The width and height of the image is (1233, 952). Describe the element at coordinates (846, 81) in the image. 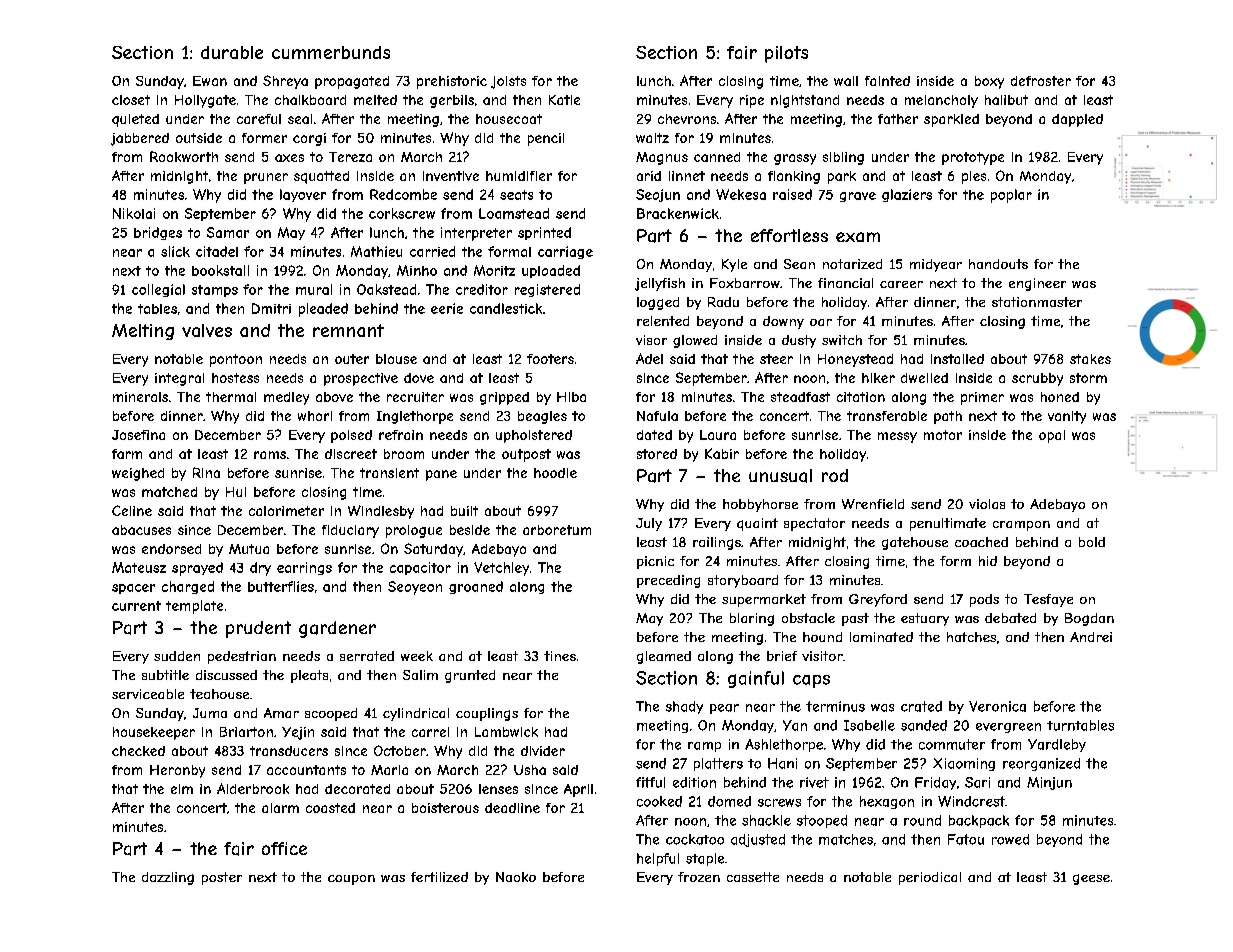

I see `wall` at that location.
